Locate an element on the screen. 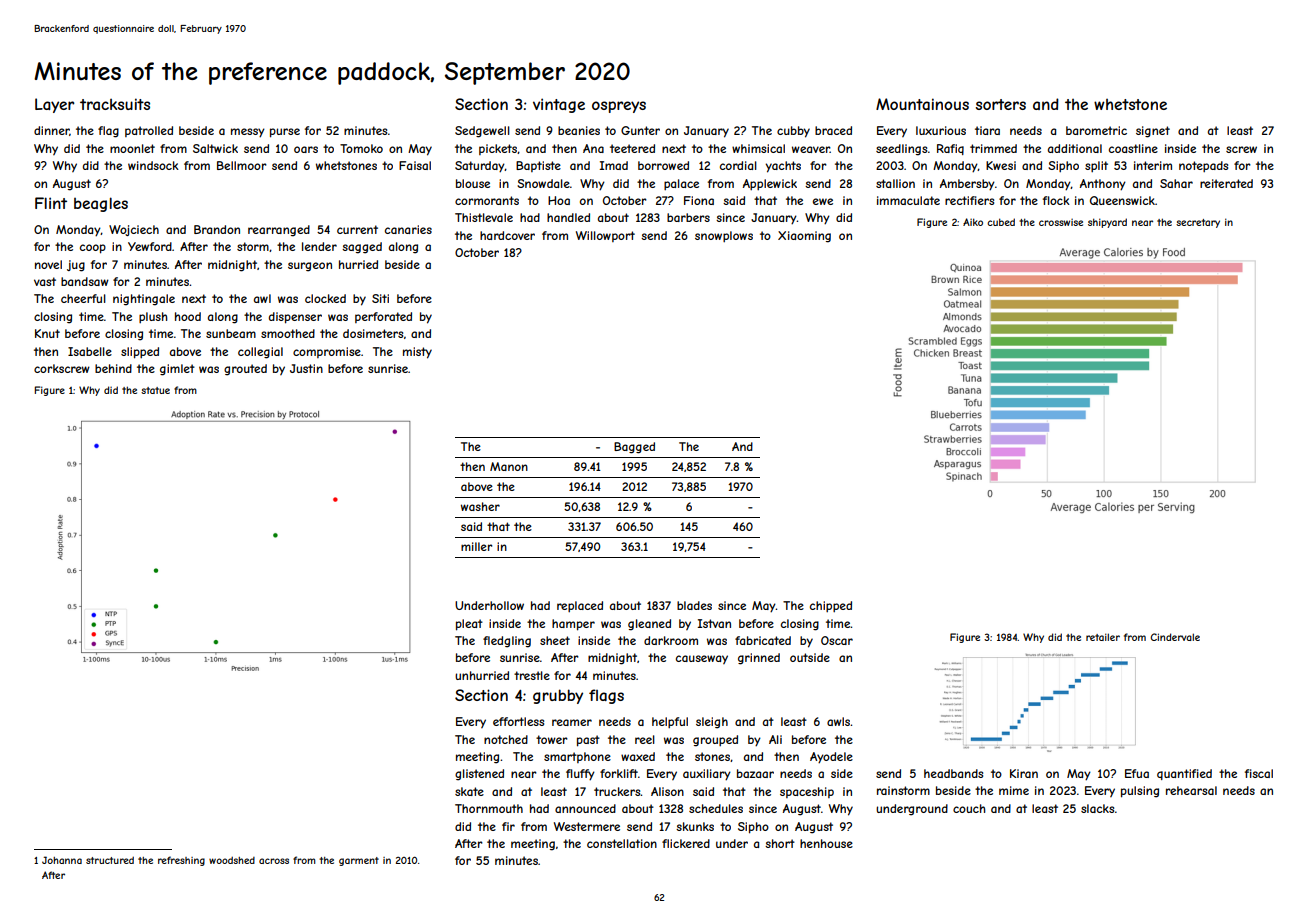 The width and height of the screenshot is (1308, 924). tracksuits is located at coordinates (115, 104).
